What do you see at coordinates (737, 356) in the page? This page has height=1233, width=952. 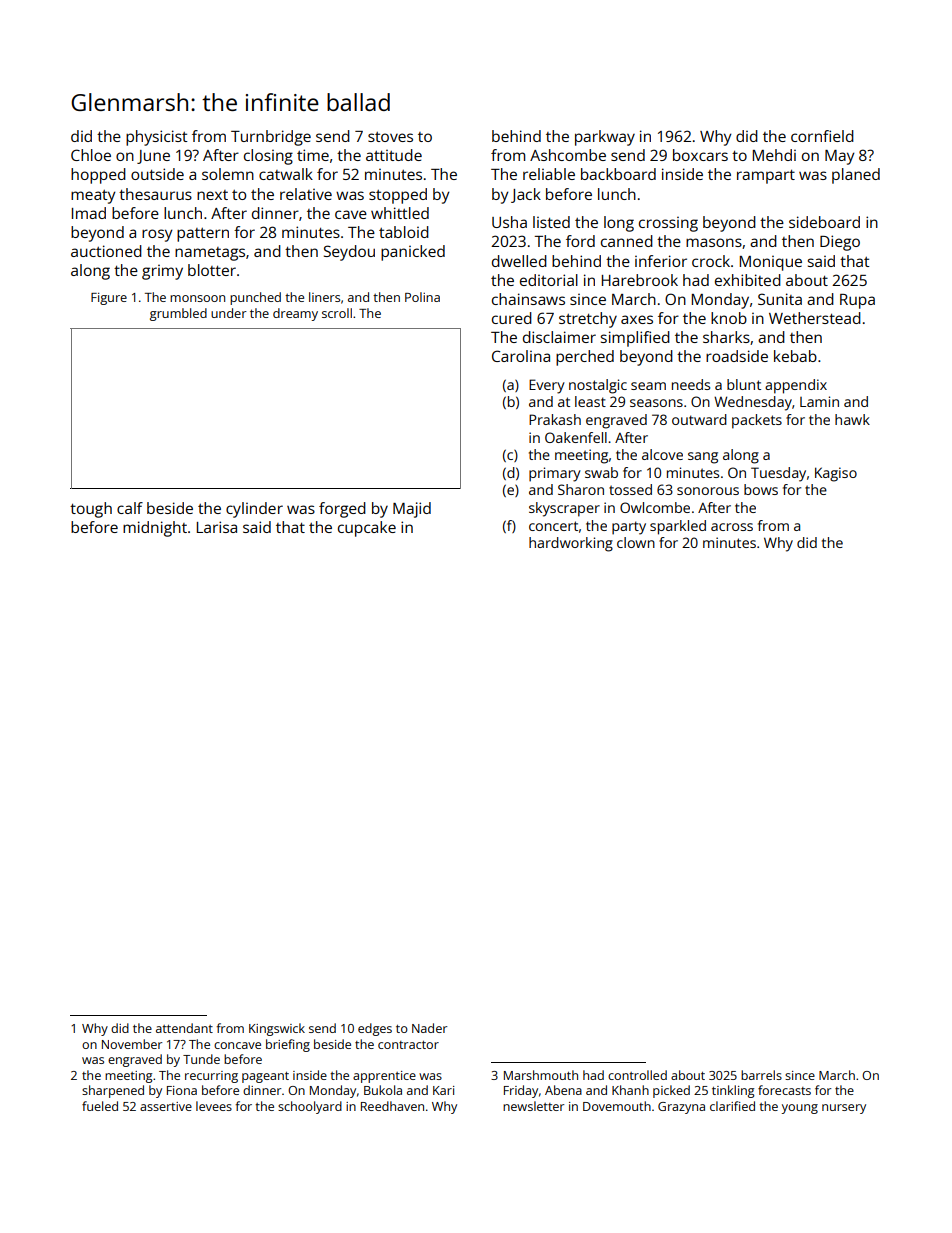 I see `roadside` at bounding box center [737, 356].
